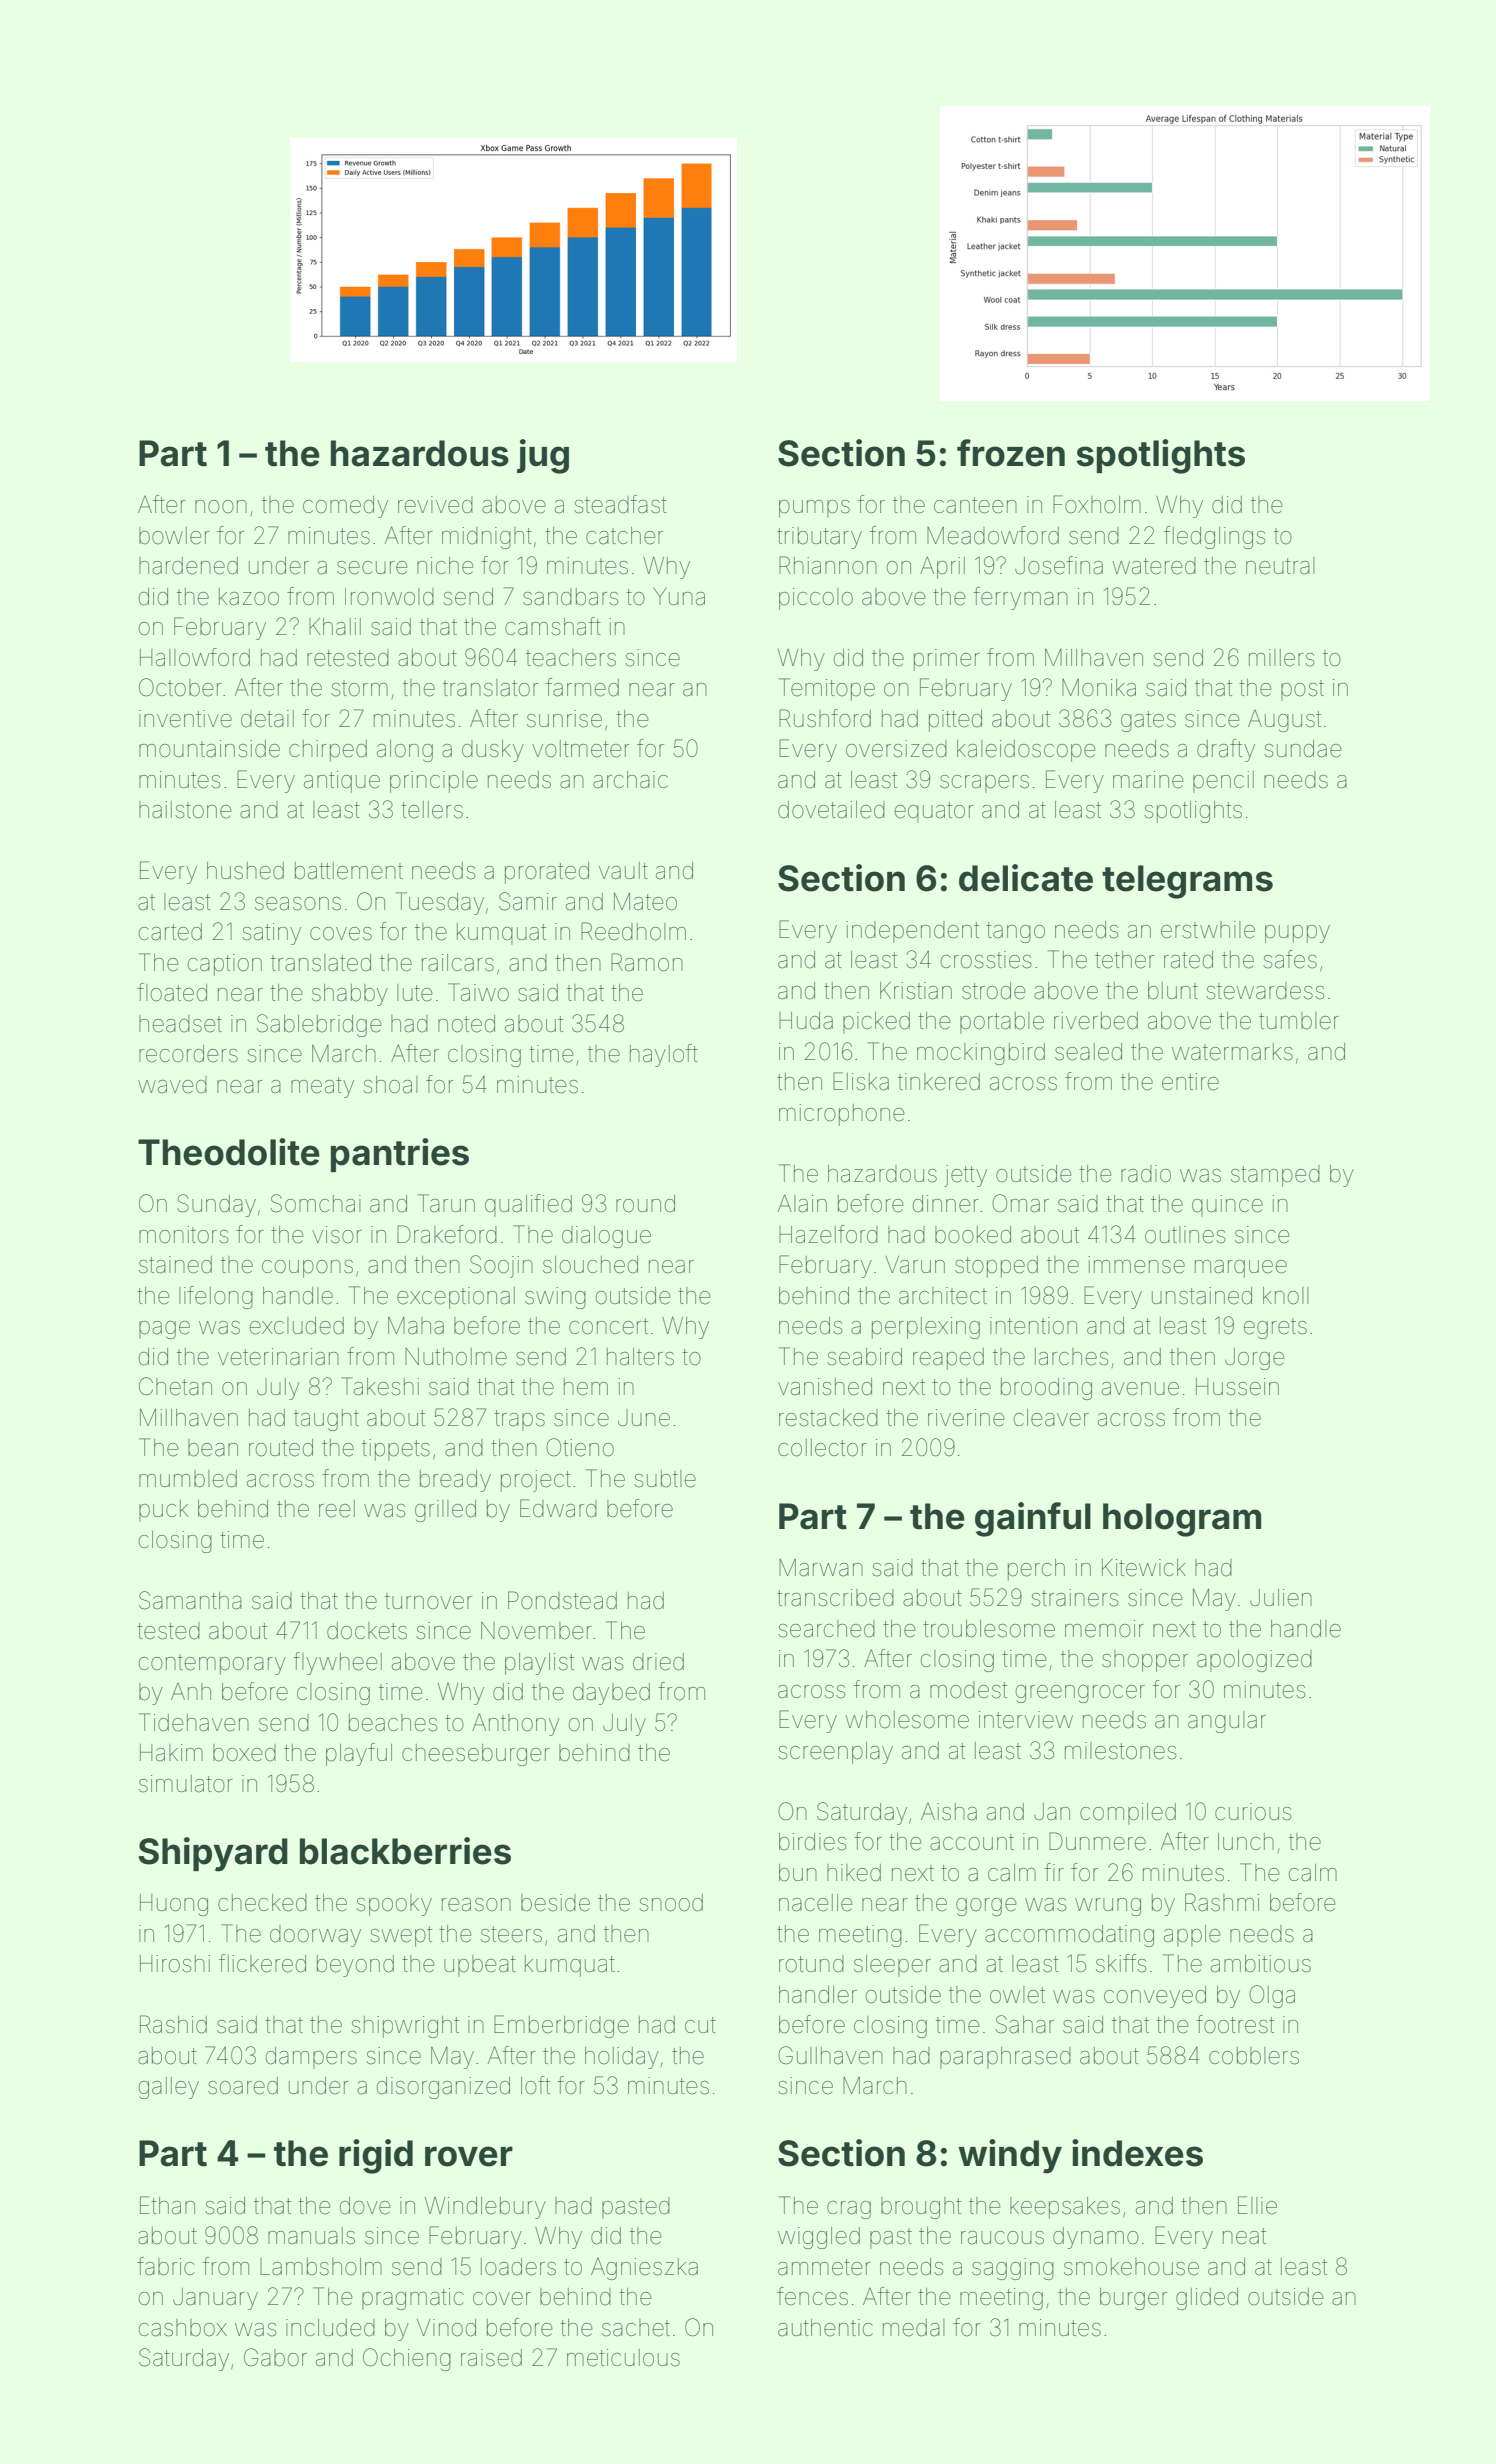  I want to click on Anthony, so click(516, 1724).
